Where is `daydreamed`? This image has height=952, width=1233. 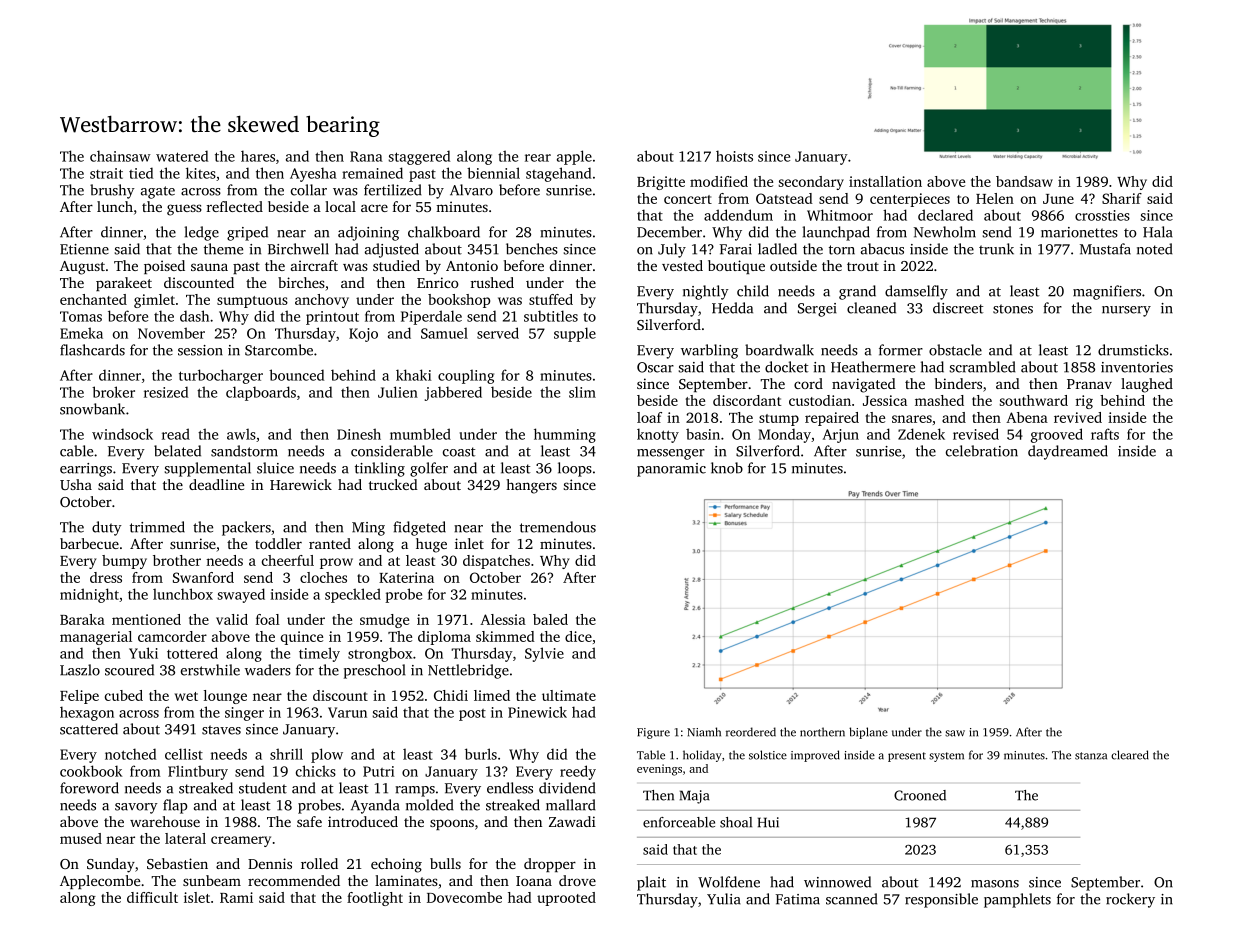
daydreamed is located at coordinates (1068, 452).
